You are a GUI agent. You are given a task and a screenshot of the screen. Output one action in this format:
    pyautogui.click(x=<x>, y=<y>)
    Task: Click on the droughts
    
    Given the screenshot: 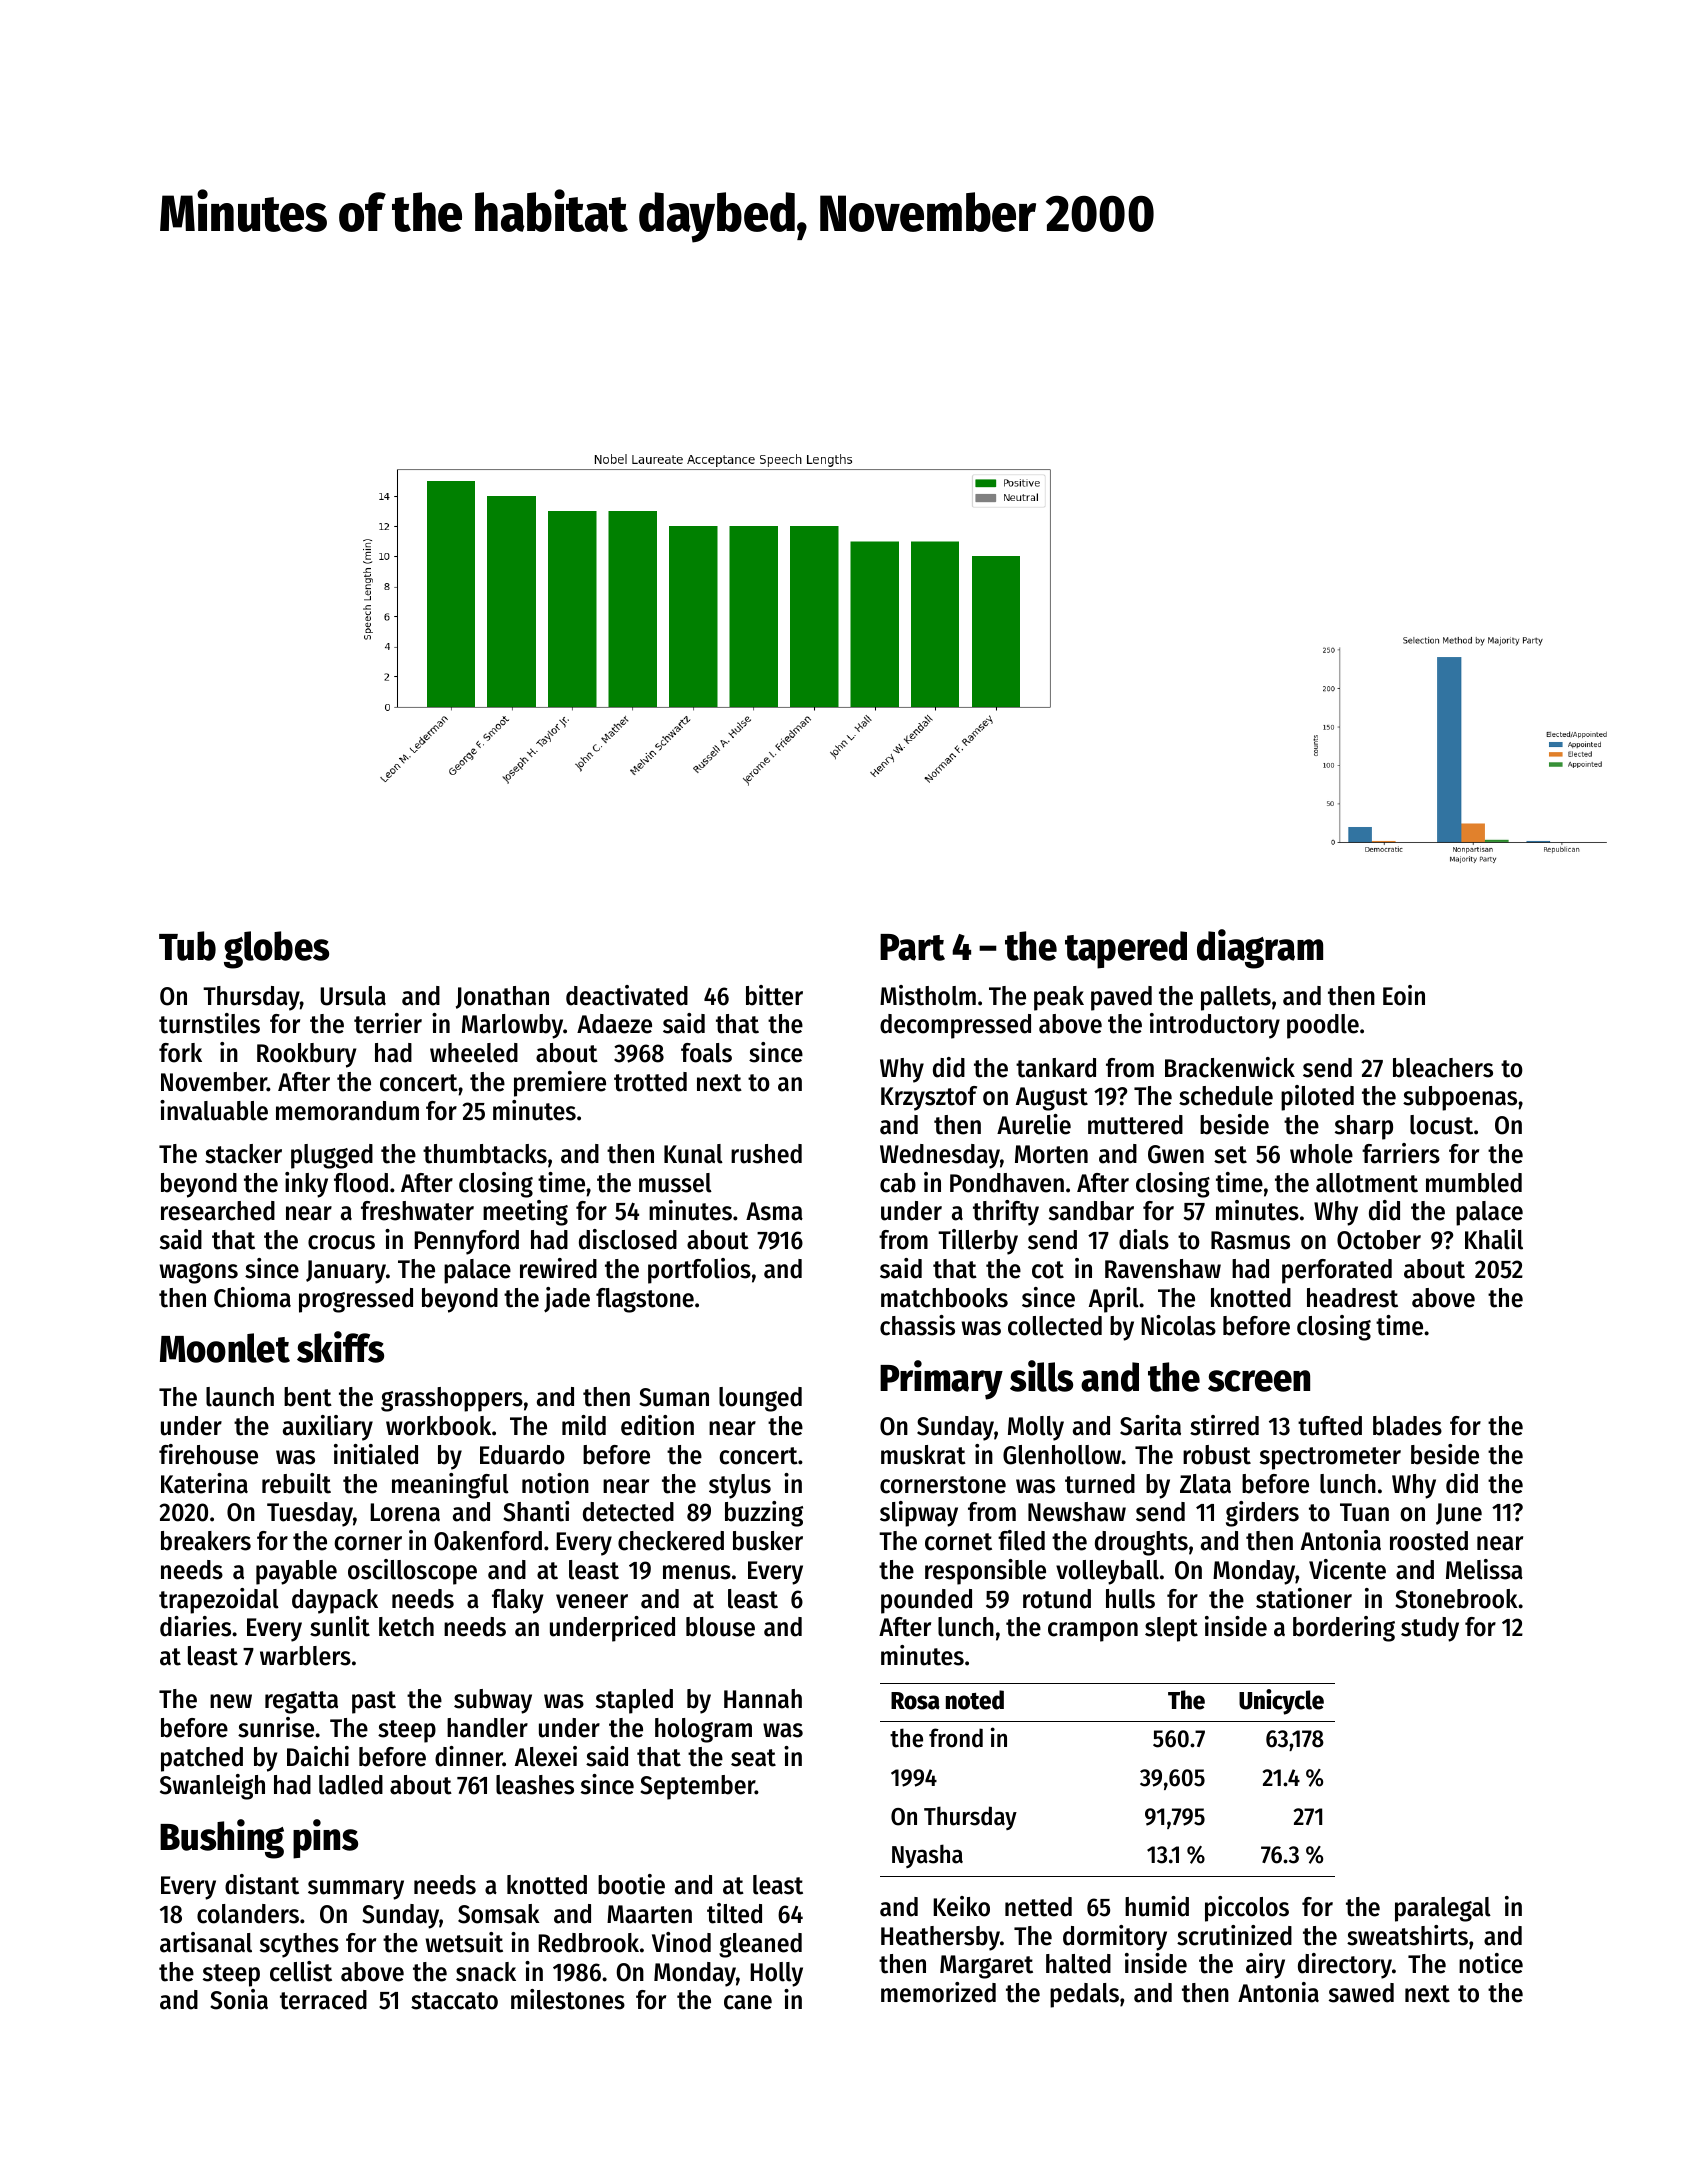 What is the action you would take?
    pyautogui.click(x=1141, y=1543)
